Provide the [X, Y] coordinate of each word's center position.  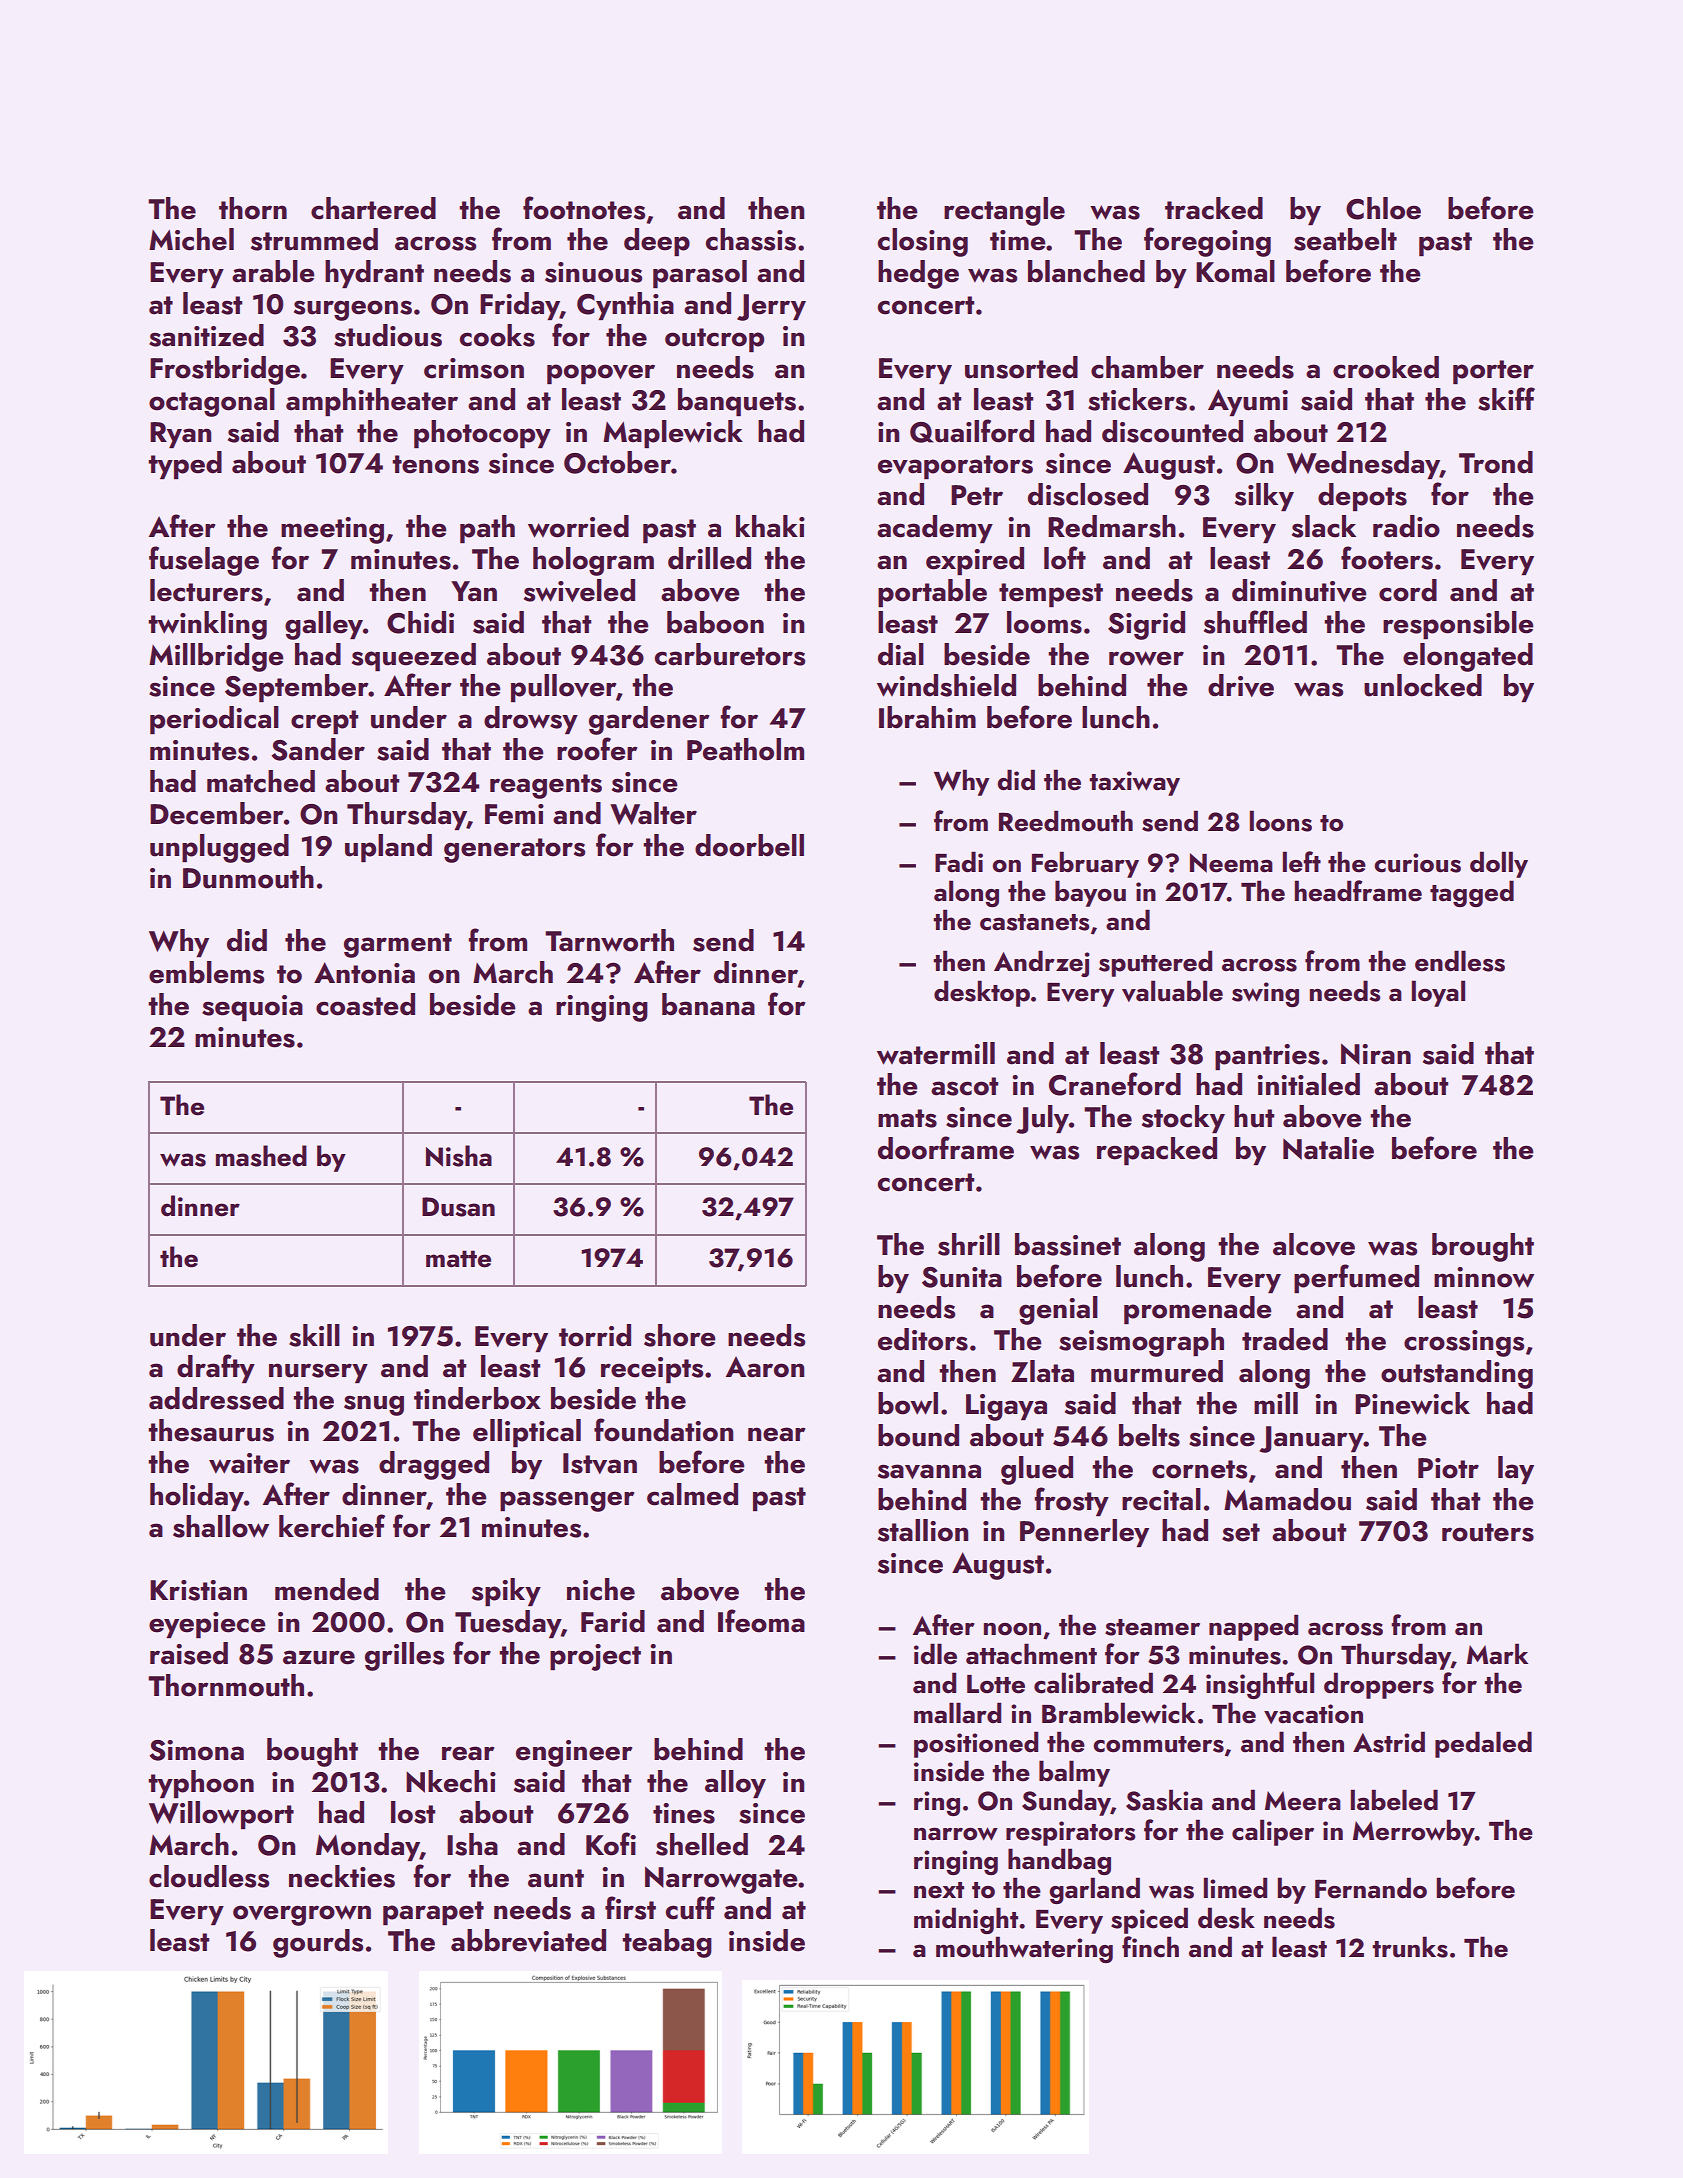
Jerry [771, 307]
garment [398, 945]
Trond [1496, 462]
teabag [667, 1943]
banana [708, 1004]
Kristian [198, 1590]
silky [1264, 497]
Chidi [420, 622]
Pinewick [1412, 1403]
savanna [929, 1471]
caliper [1273, 1832]
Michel [191, 239]
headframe [1358, 891]
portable [932, 593]
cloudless [209, 1876]
